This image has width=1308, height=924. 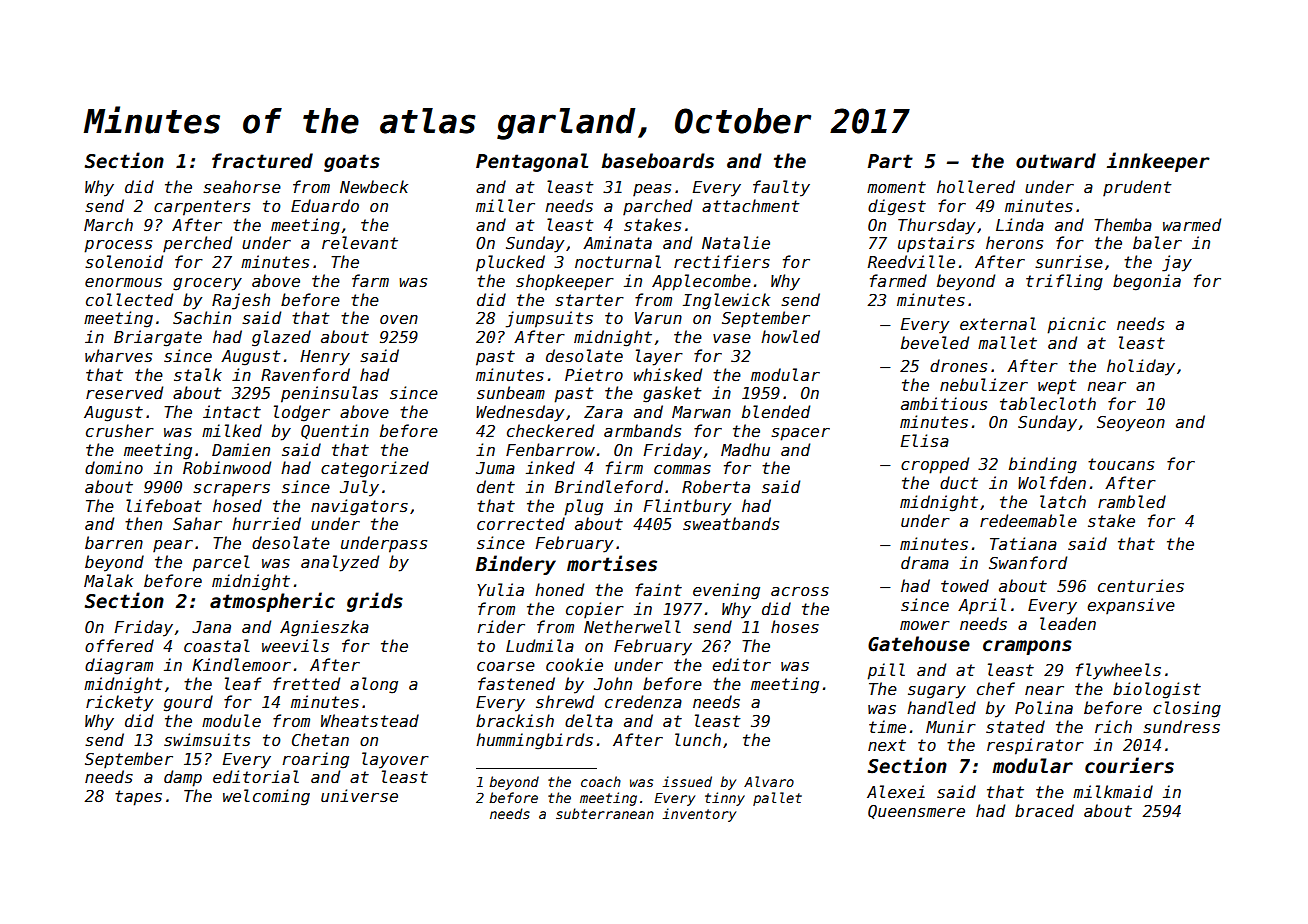 I want to click on redeemable, so click(x=1028, y=521).
